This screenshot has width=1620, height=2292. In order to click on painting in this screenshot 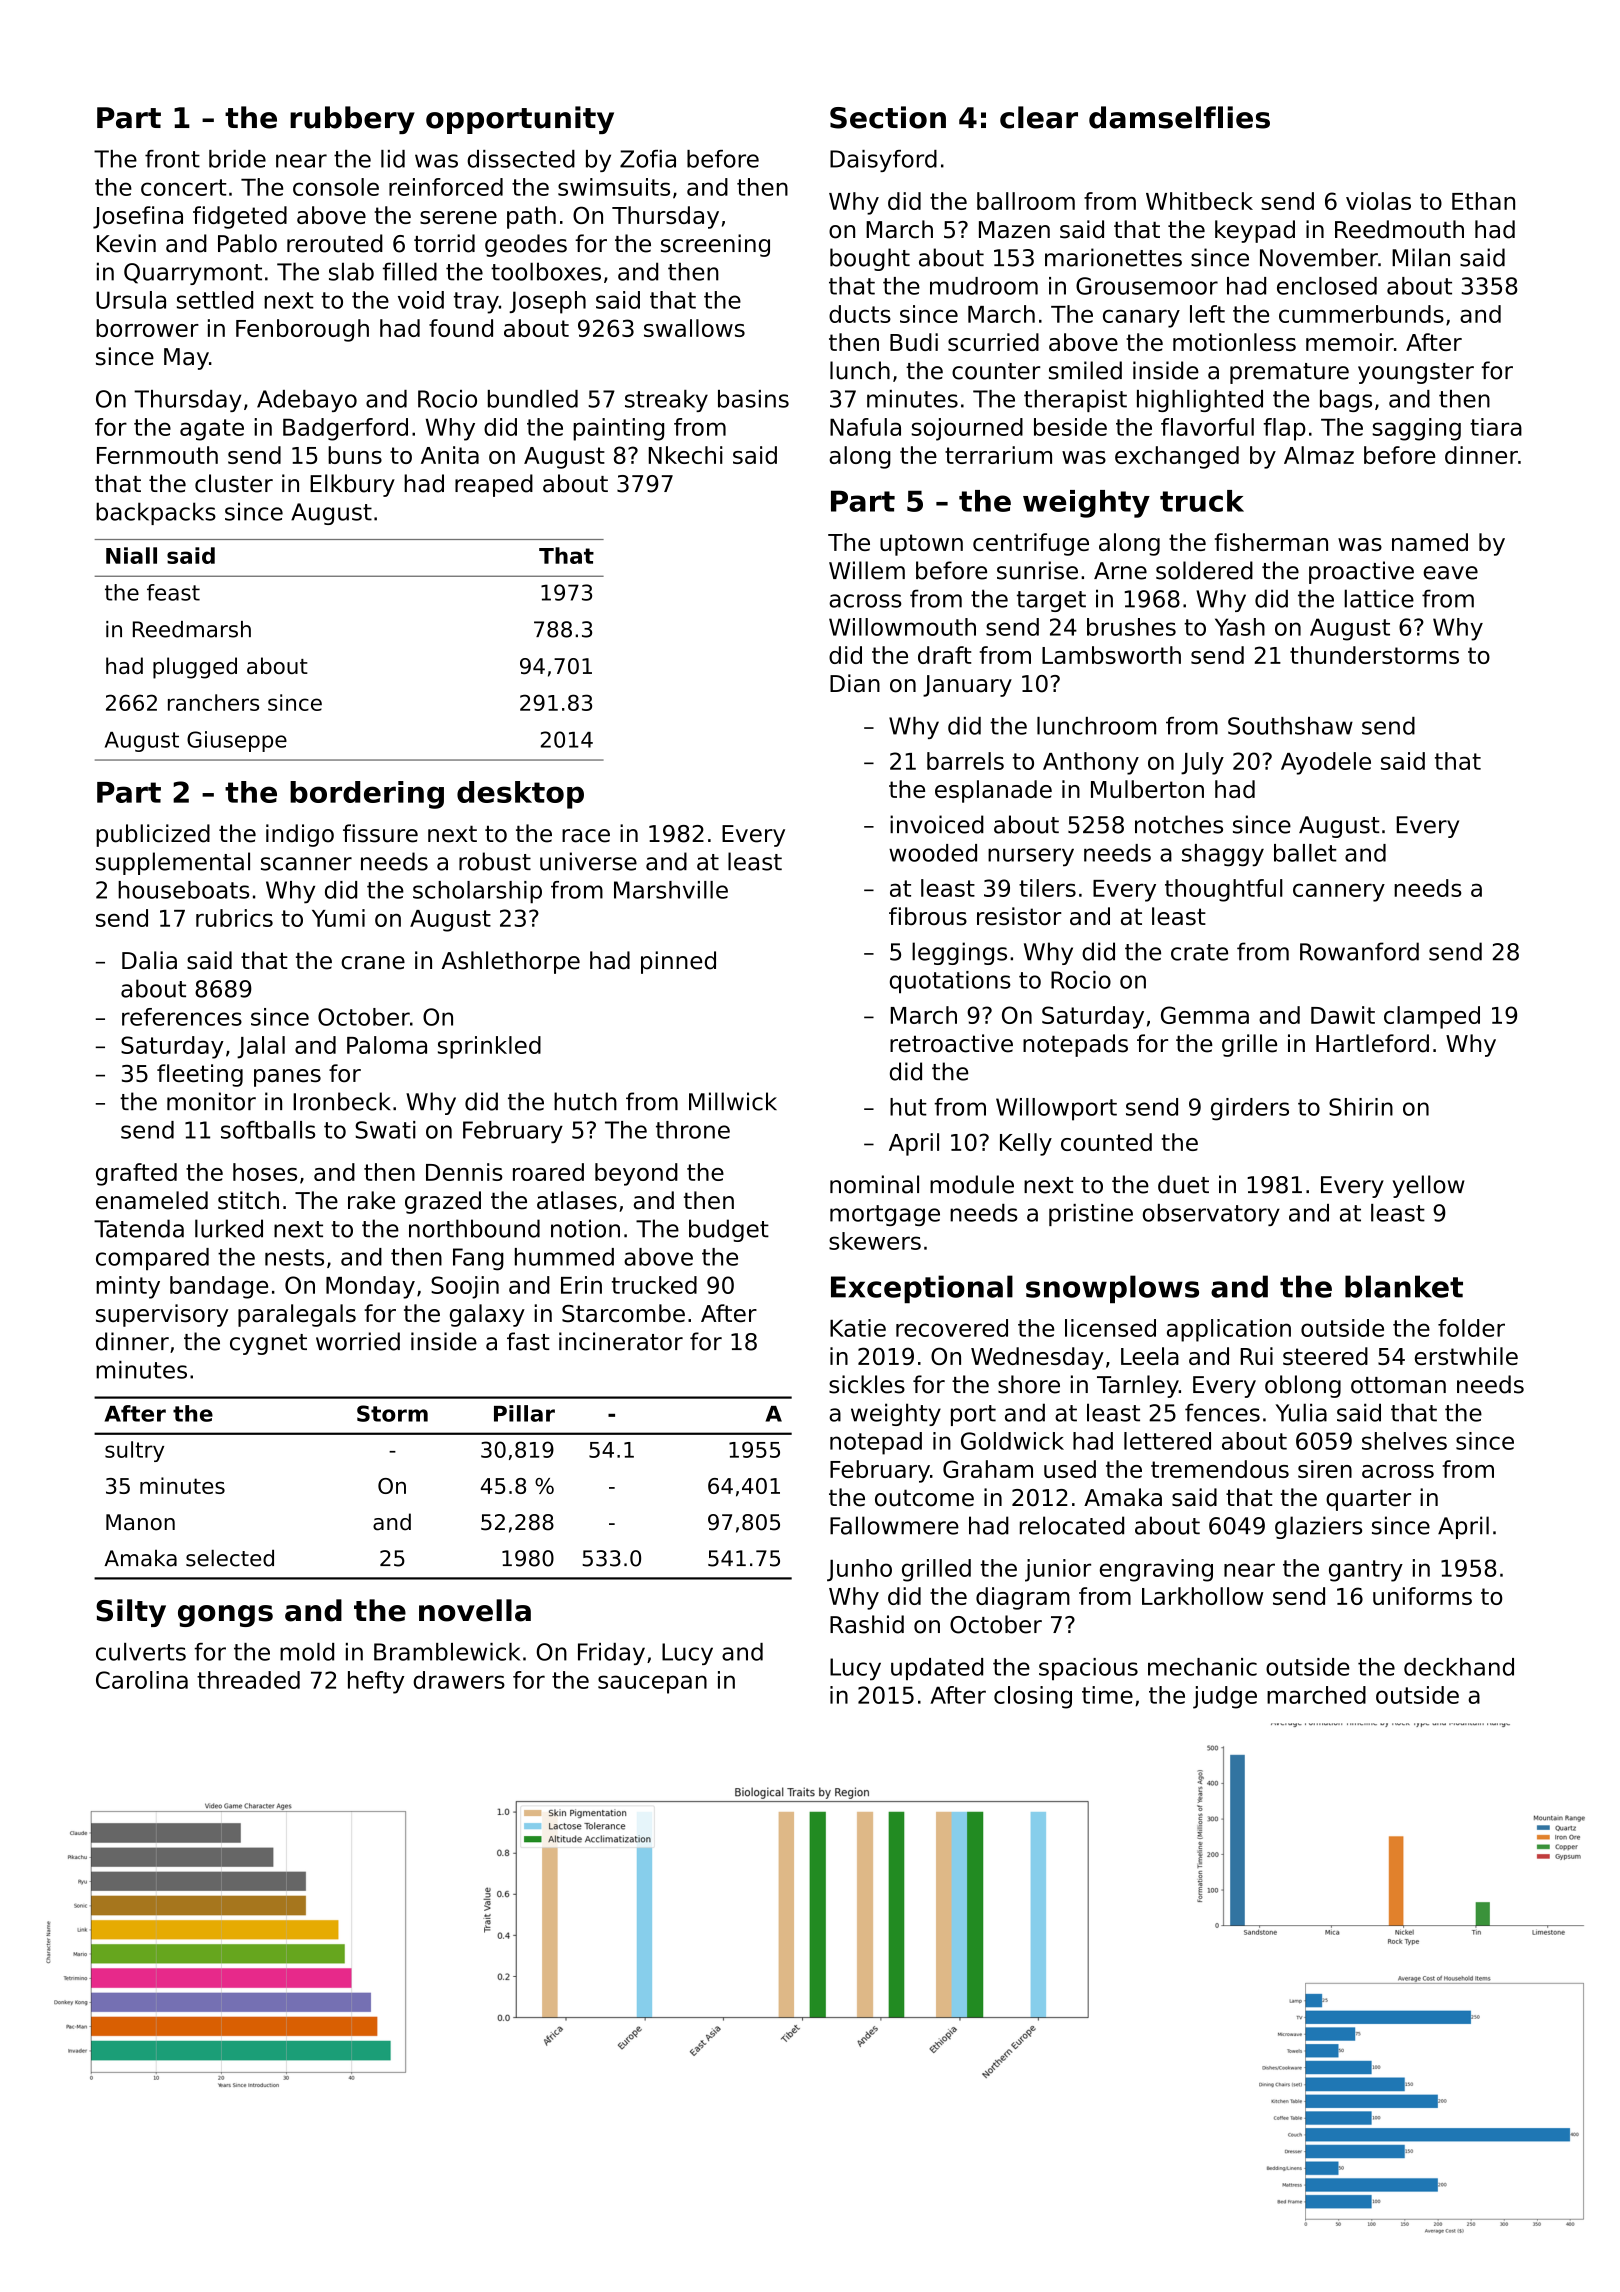, I will do `click(618, 429)`.
